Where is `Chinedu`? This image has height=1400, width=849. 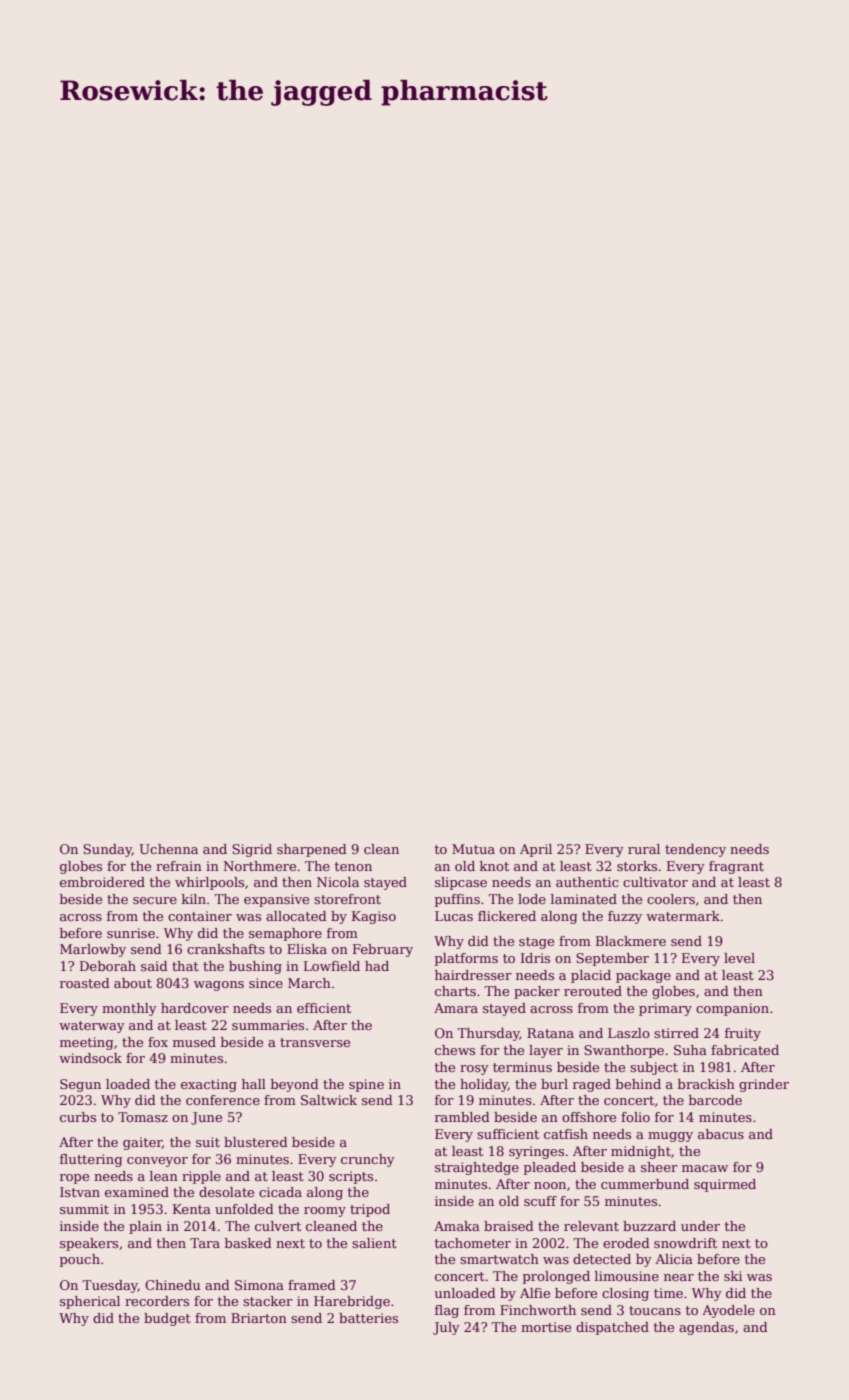 Chinedu is located at coordinates (172, 1285).
